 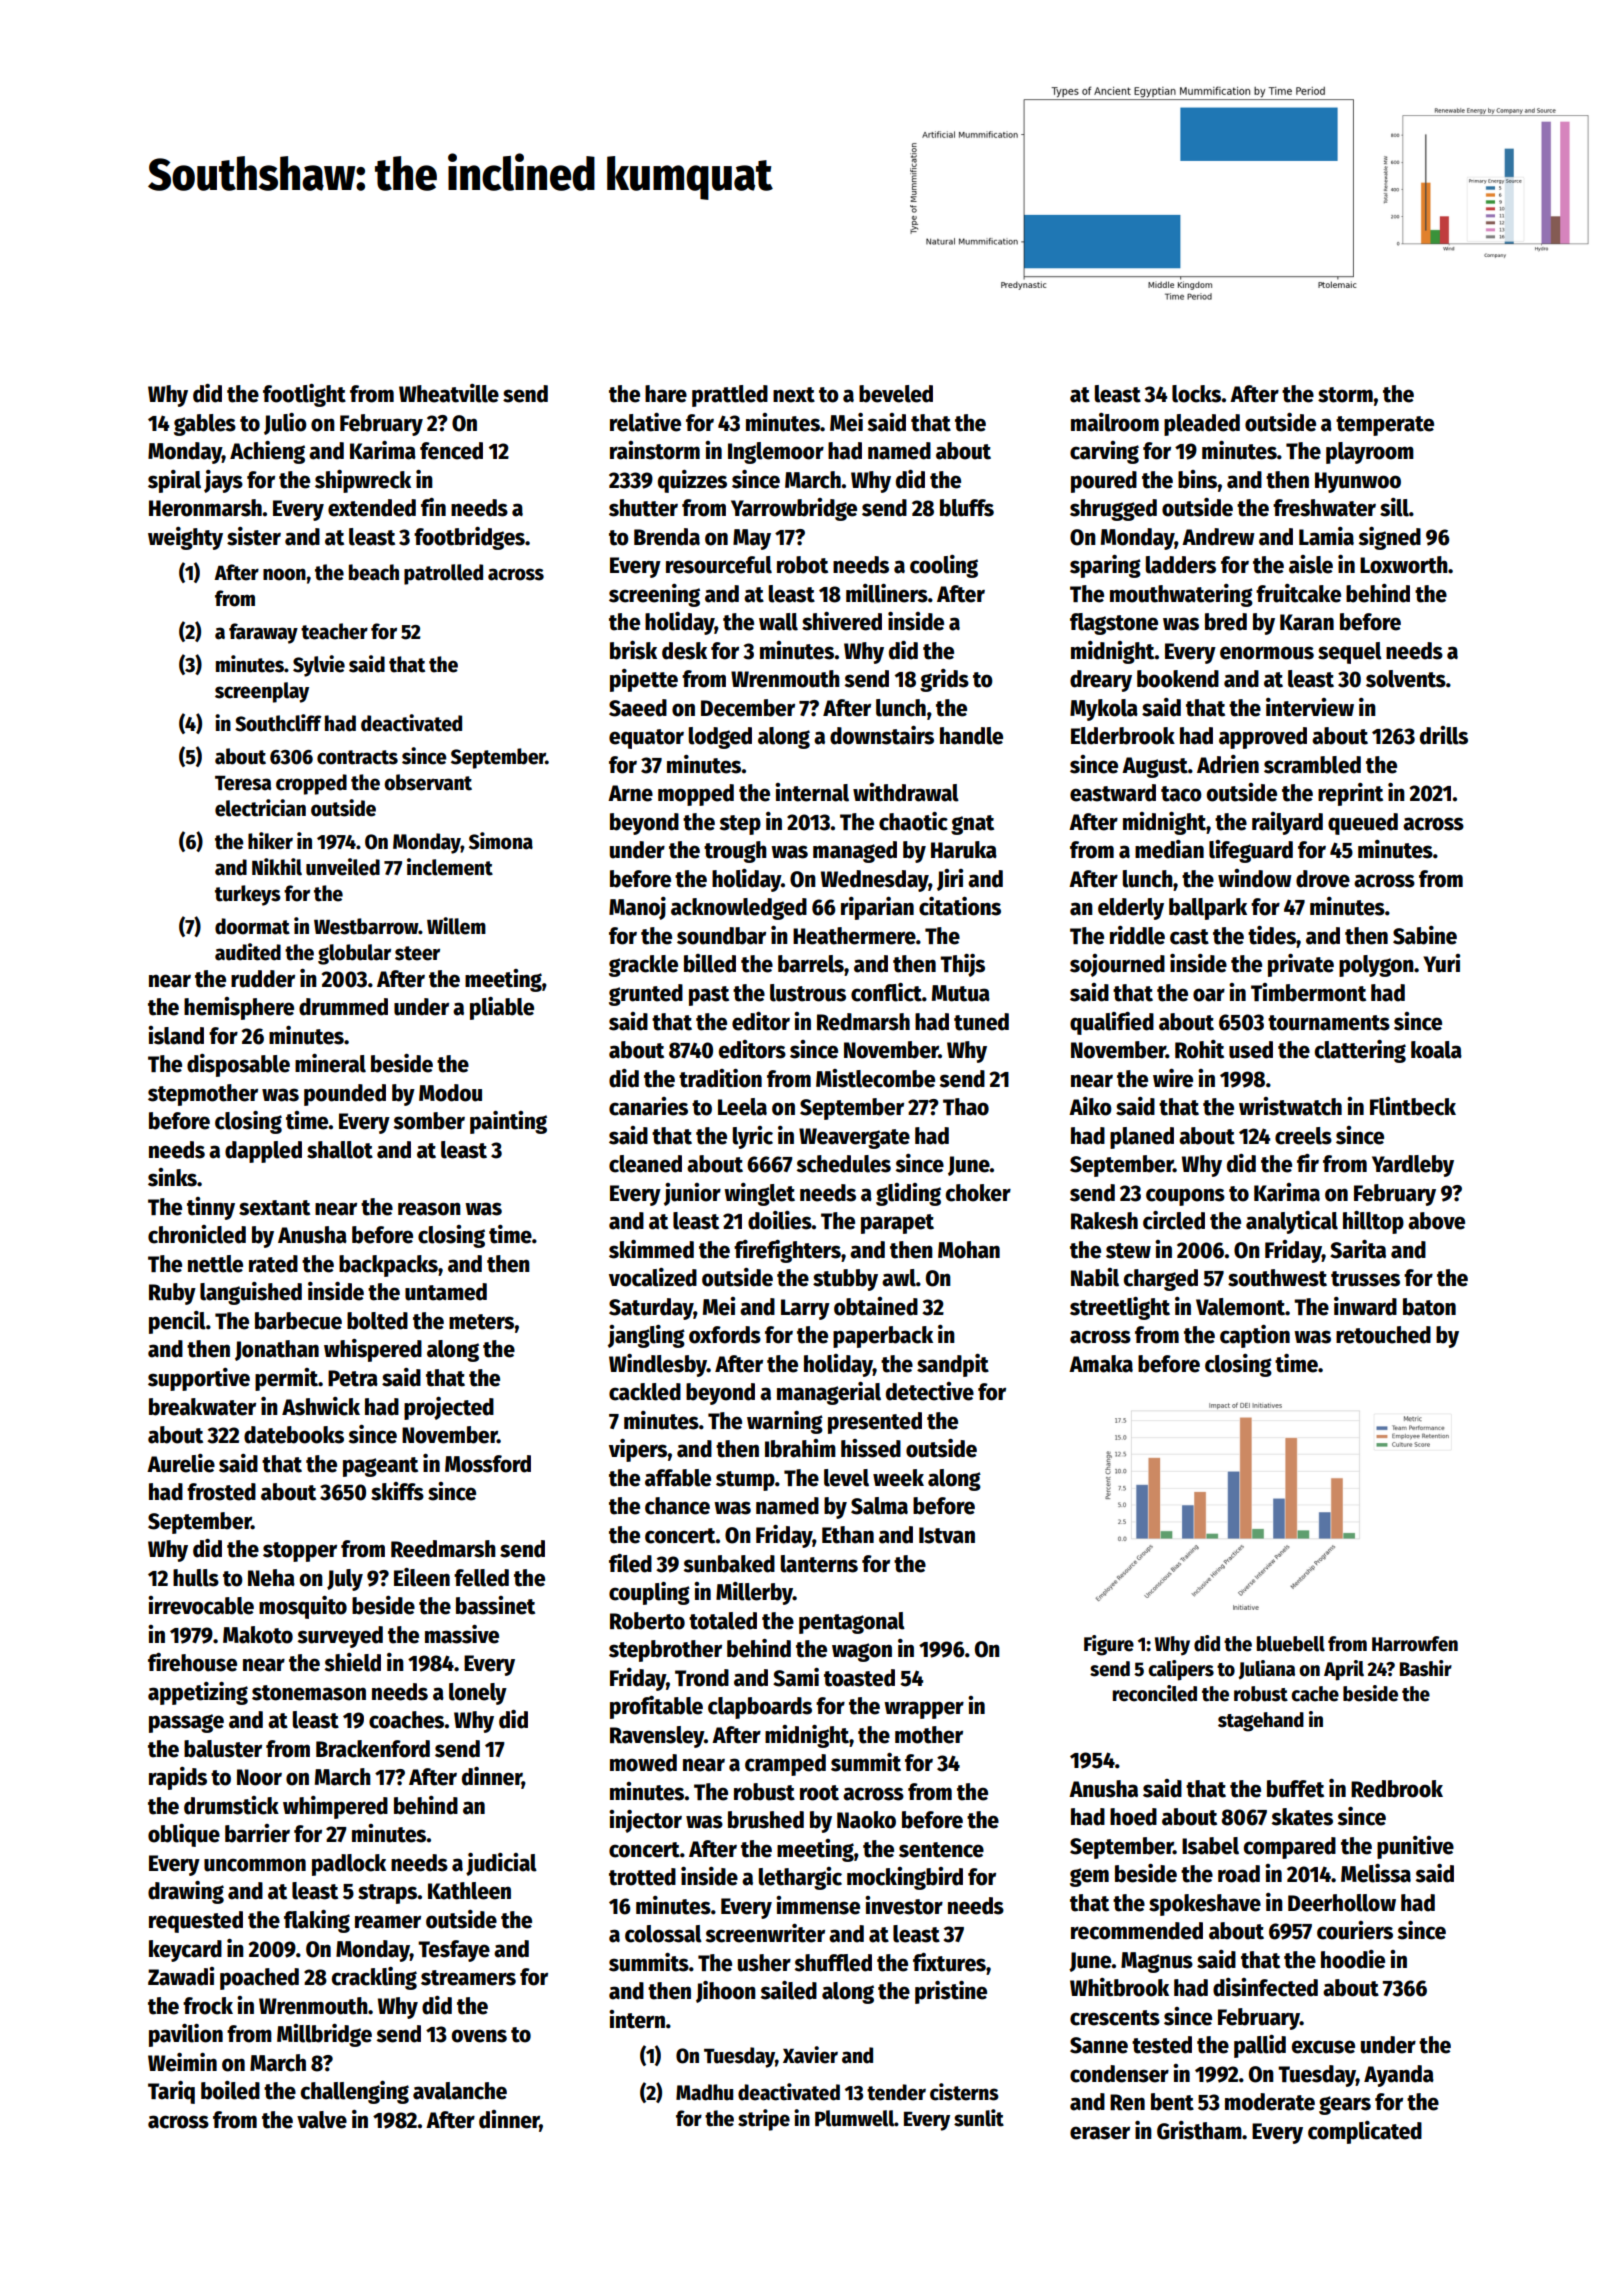 I want to click on next, so click(x=794, y=395).
